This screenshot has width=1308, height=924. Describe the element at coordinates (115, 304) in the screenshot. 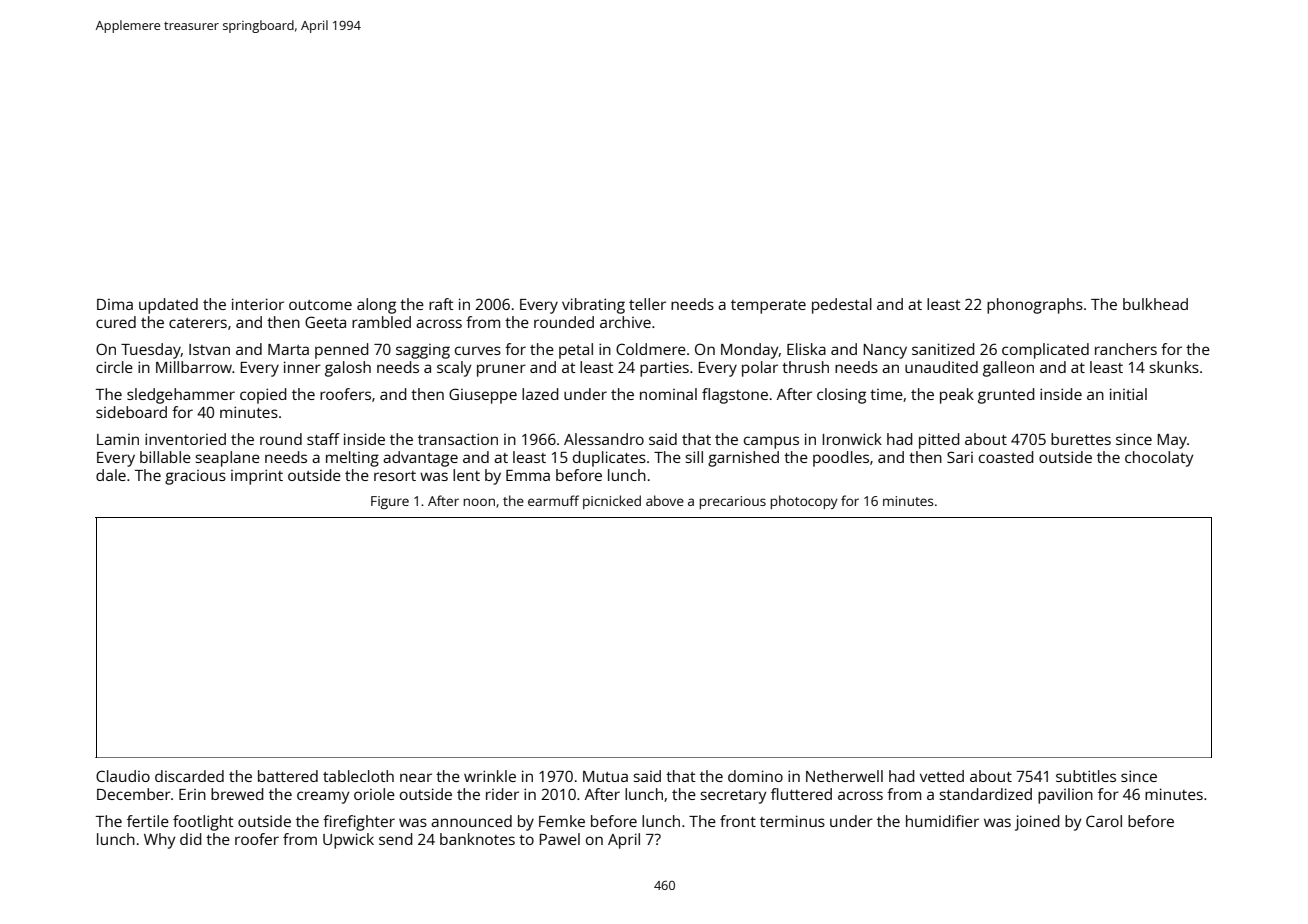

I see `Dima` at that location.
